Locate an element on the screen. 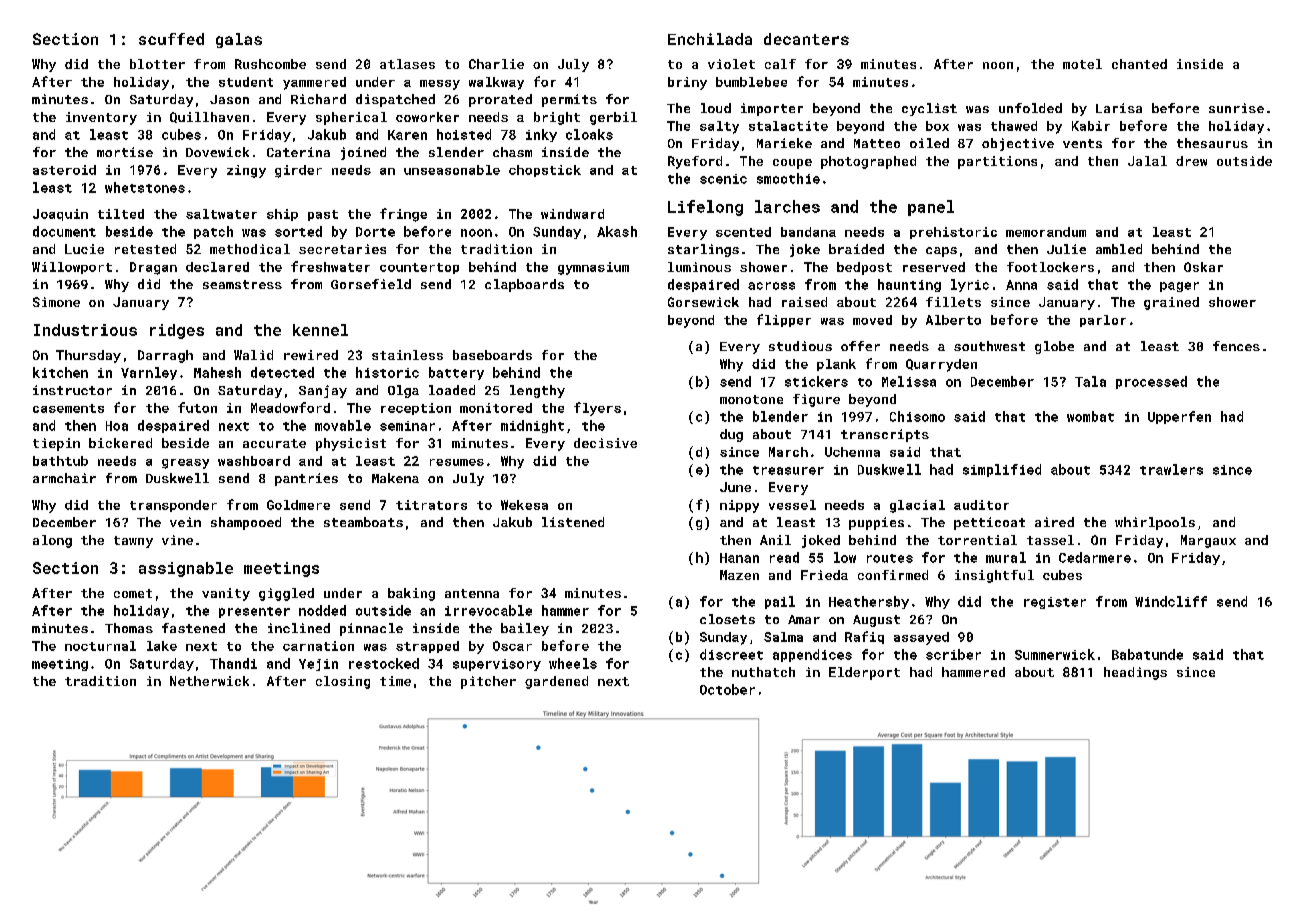 The width and height of the screenshot is (1308, 924). gardened is located at coordinates (556, 682).
